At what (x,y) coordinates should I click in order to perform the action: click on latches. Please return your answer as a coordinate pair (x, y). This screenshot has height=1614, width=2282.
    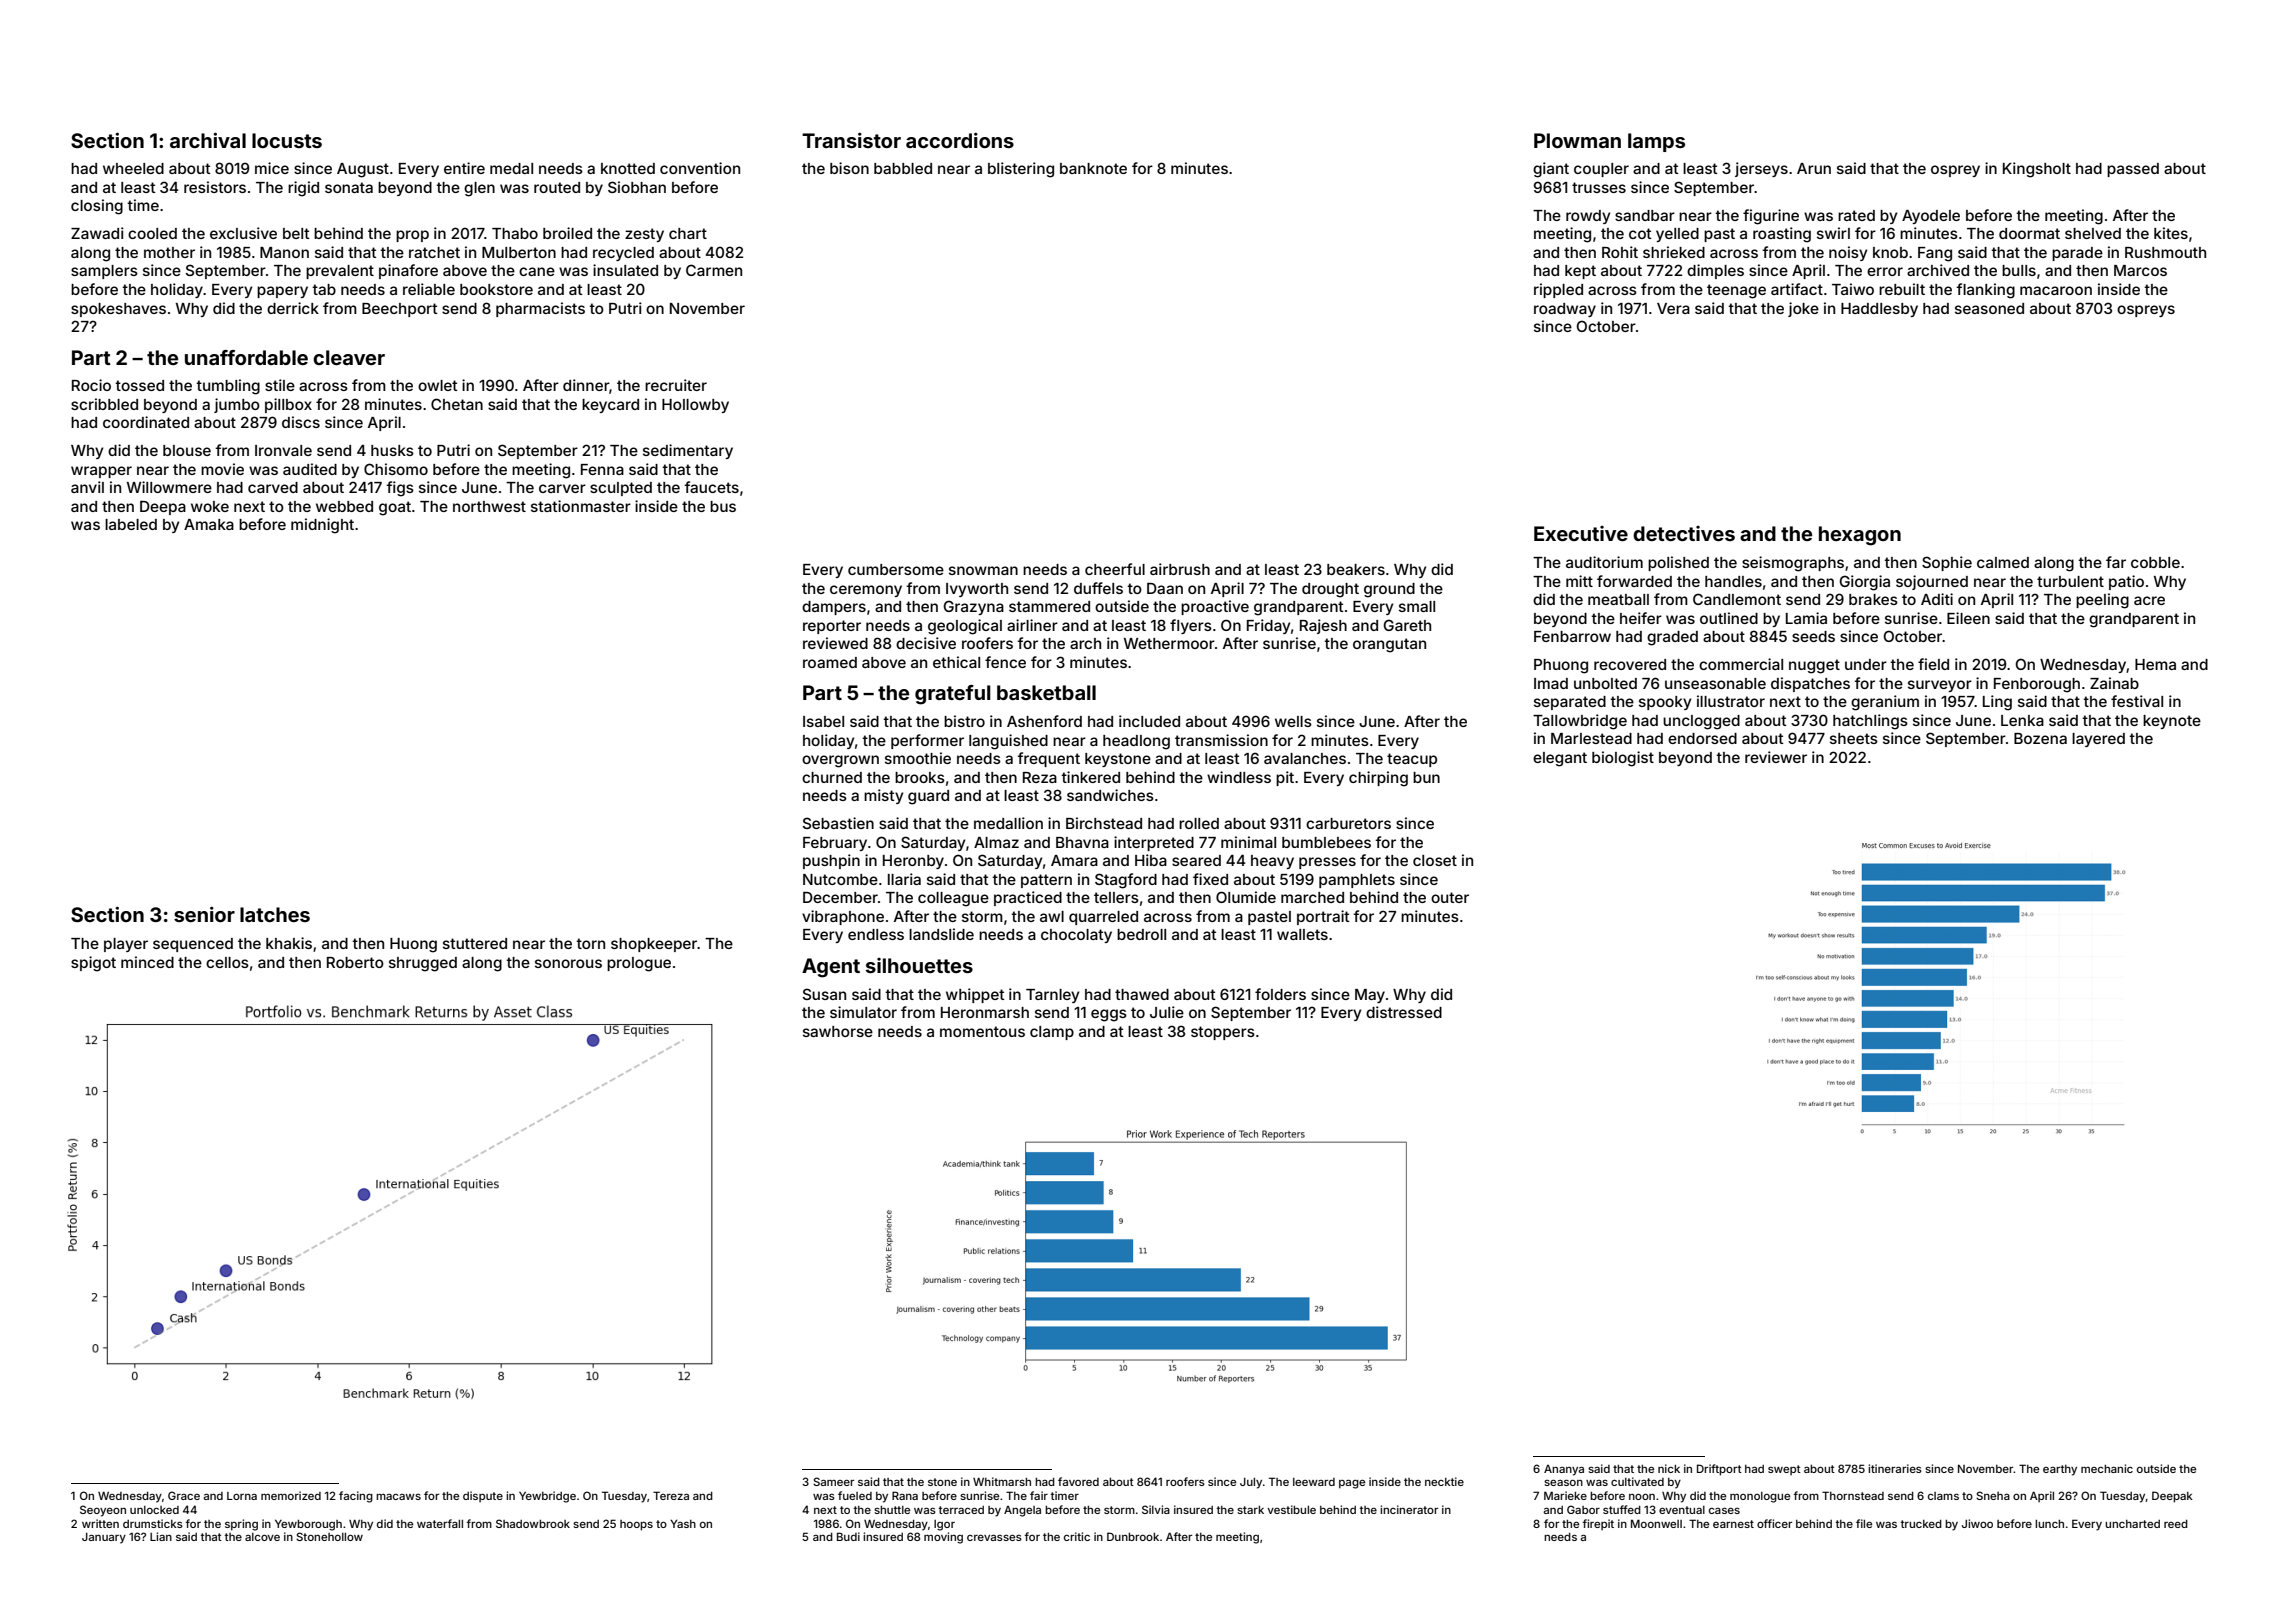
    Looking at the image, I should click on (275, 914).
